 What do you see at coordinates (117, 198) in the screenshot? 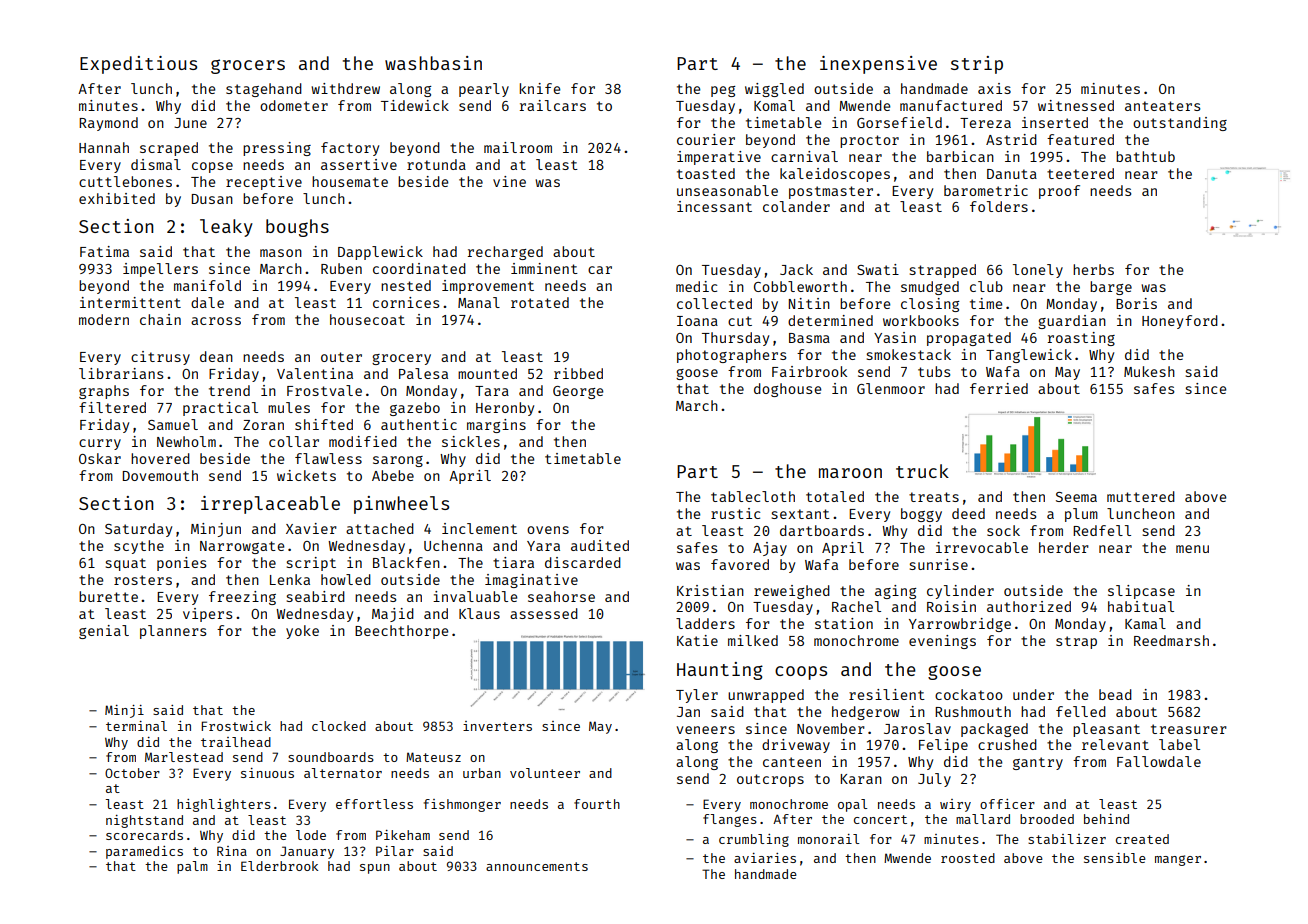
I see `exhibited` at bounding box center [117, 198].
